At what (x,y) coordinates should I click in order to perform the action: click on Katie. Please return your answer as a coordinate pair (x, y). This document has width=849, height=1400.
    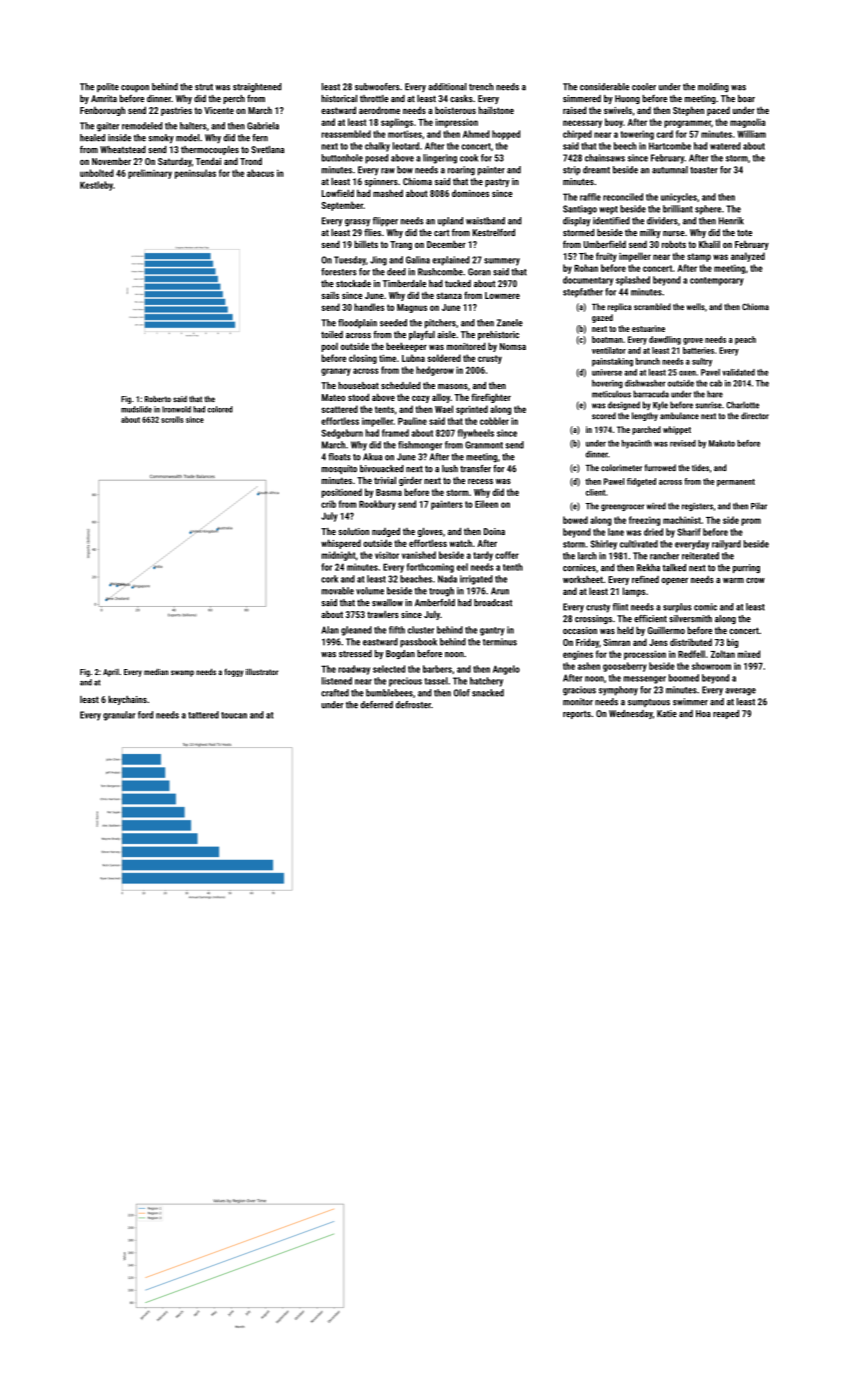
    Looking at the image, I should click on (667, 713).
